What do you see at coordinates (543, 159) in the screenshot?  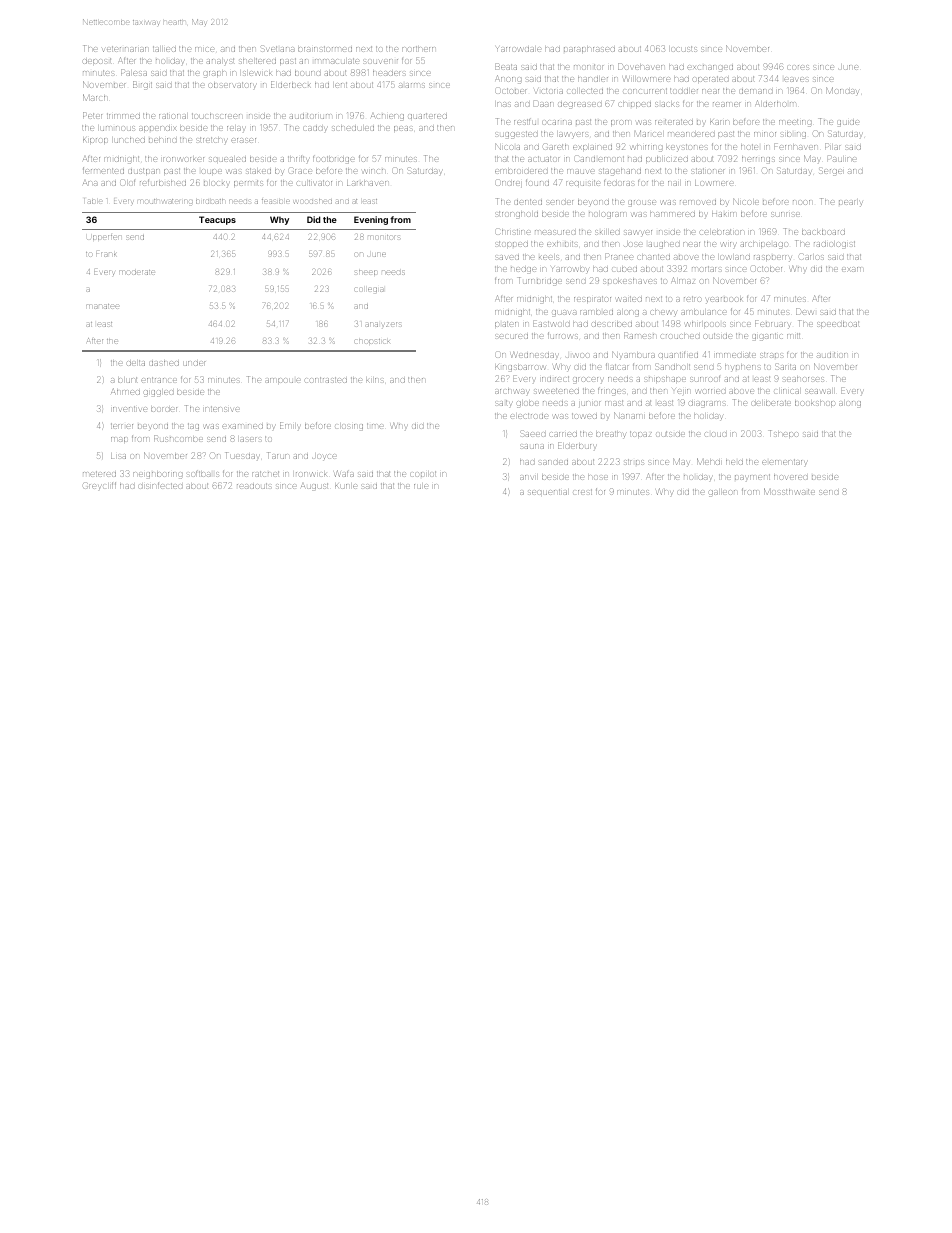 I see `actuator` at bounding box center [543, 159].
